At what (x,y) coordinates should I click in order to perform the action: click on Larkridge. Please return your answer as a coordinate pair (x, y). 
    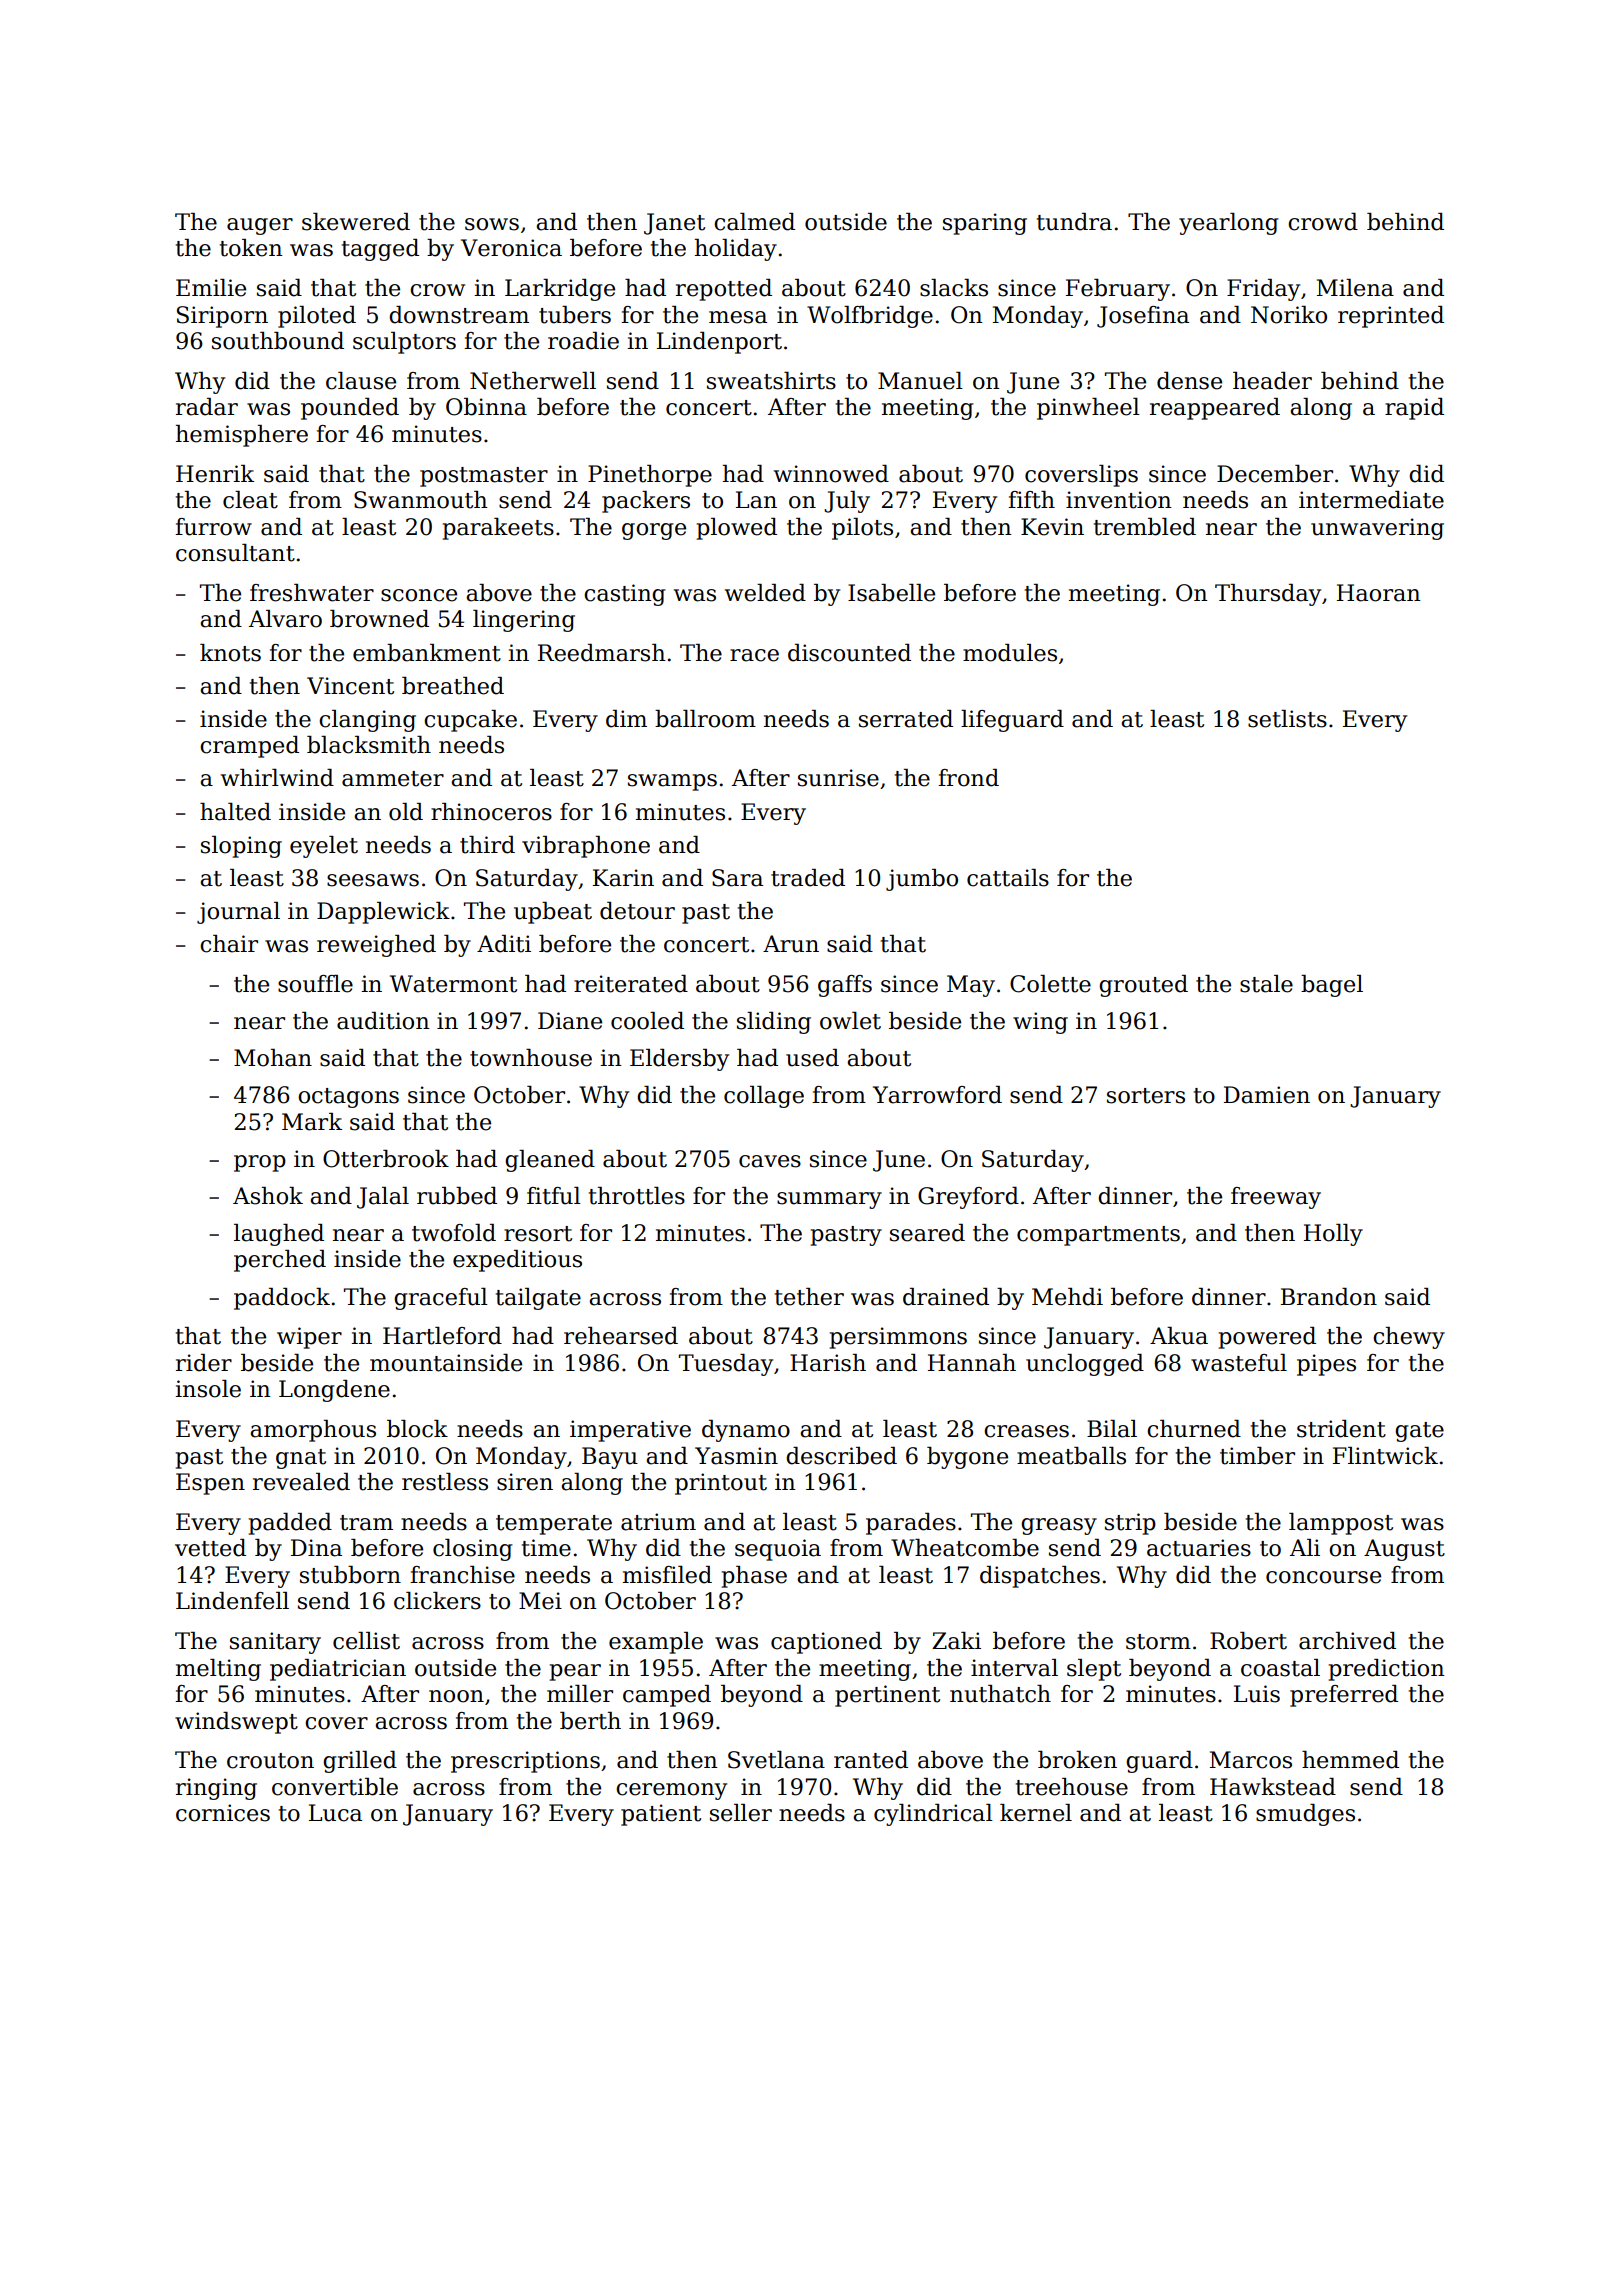
    Looking at the image, I should click on (560, 290).
